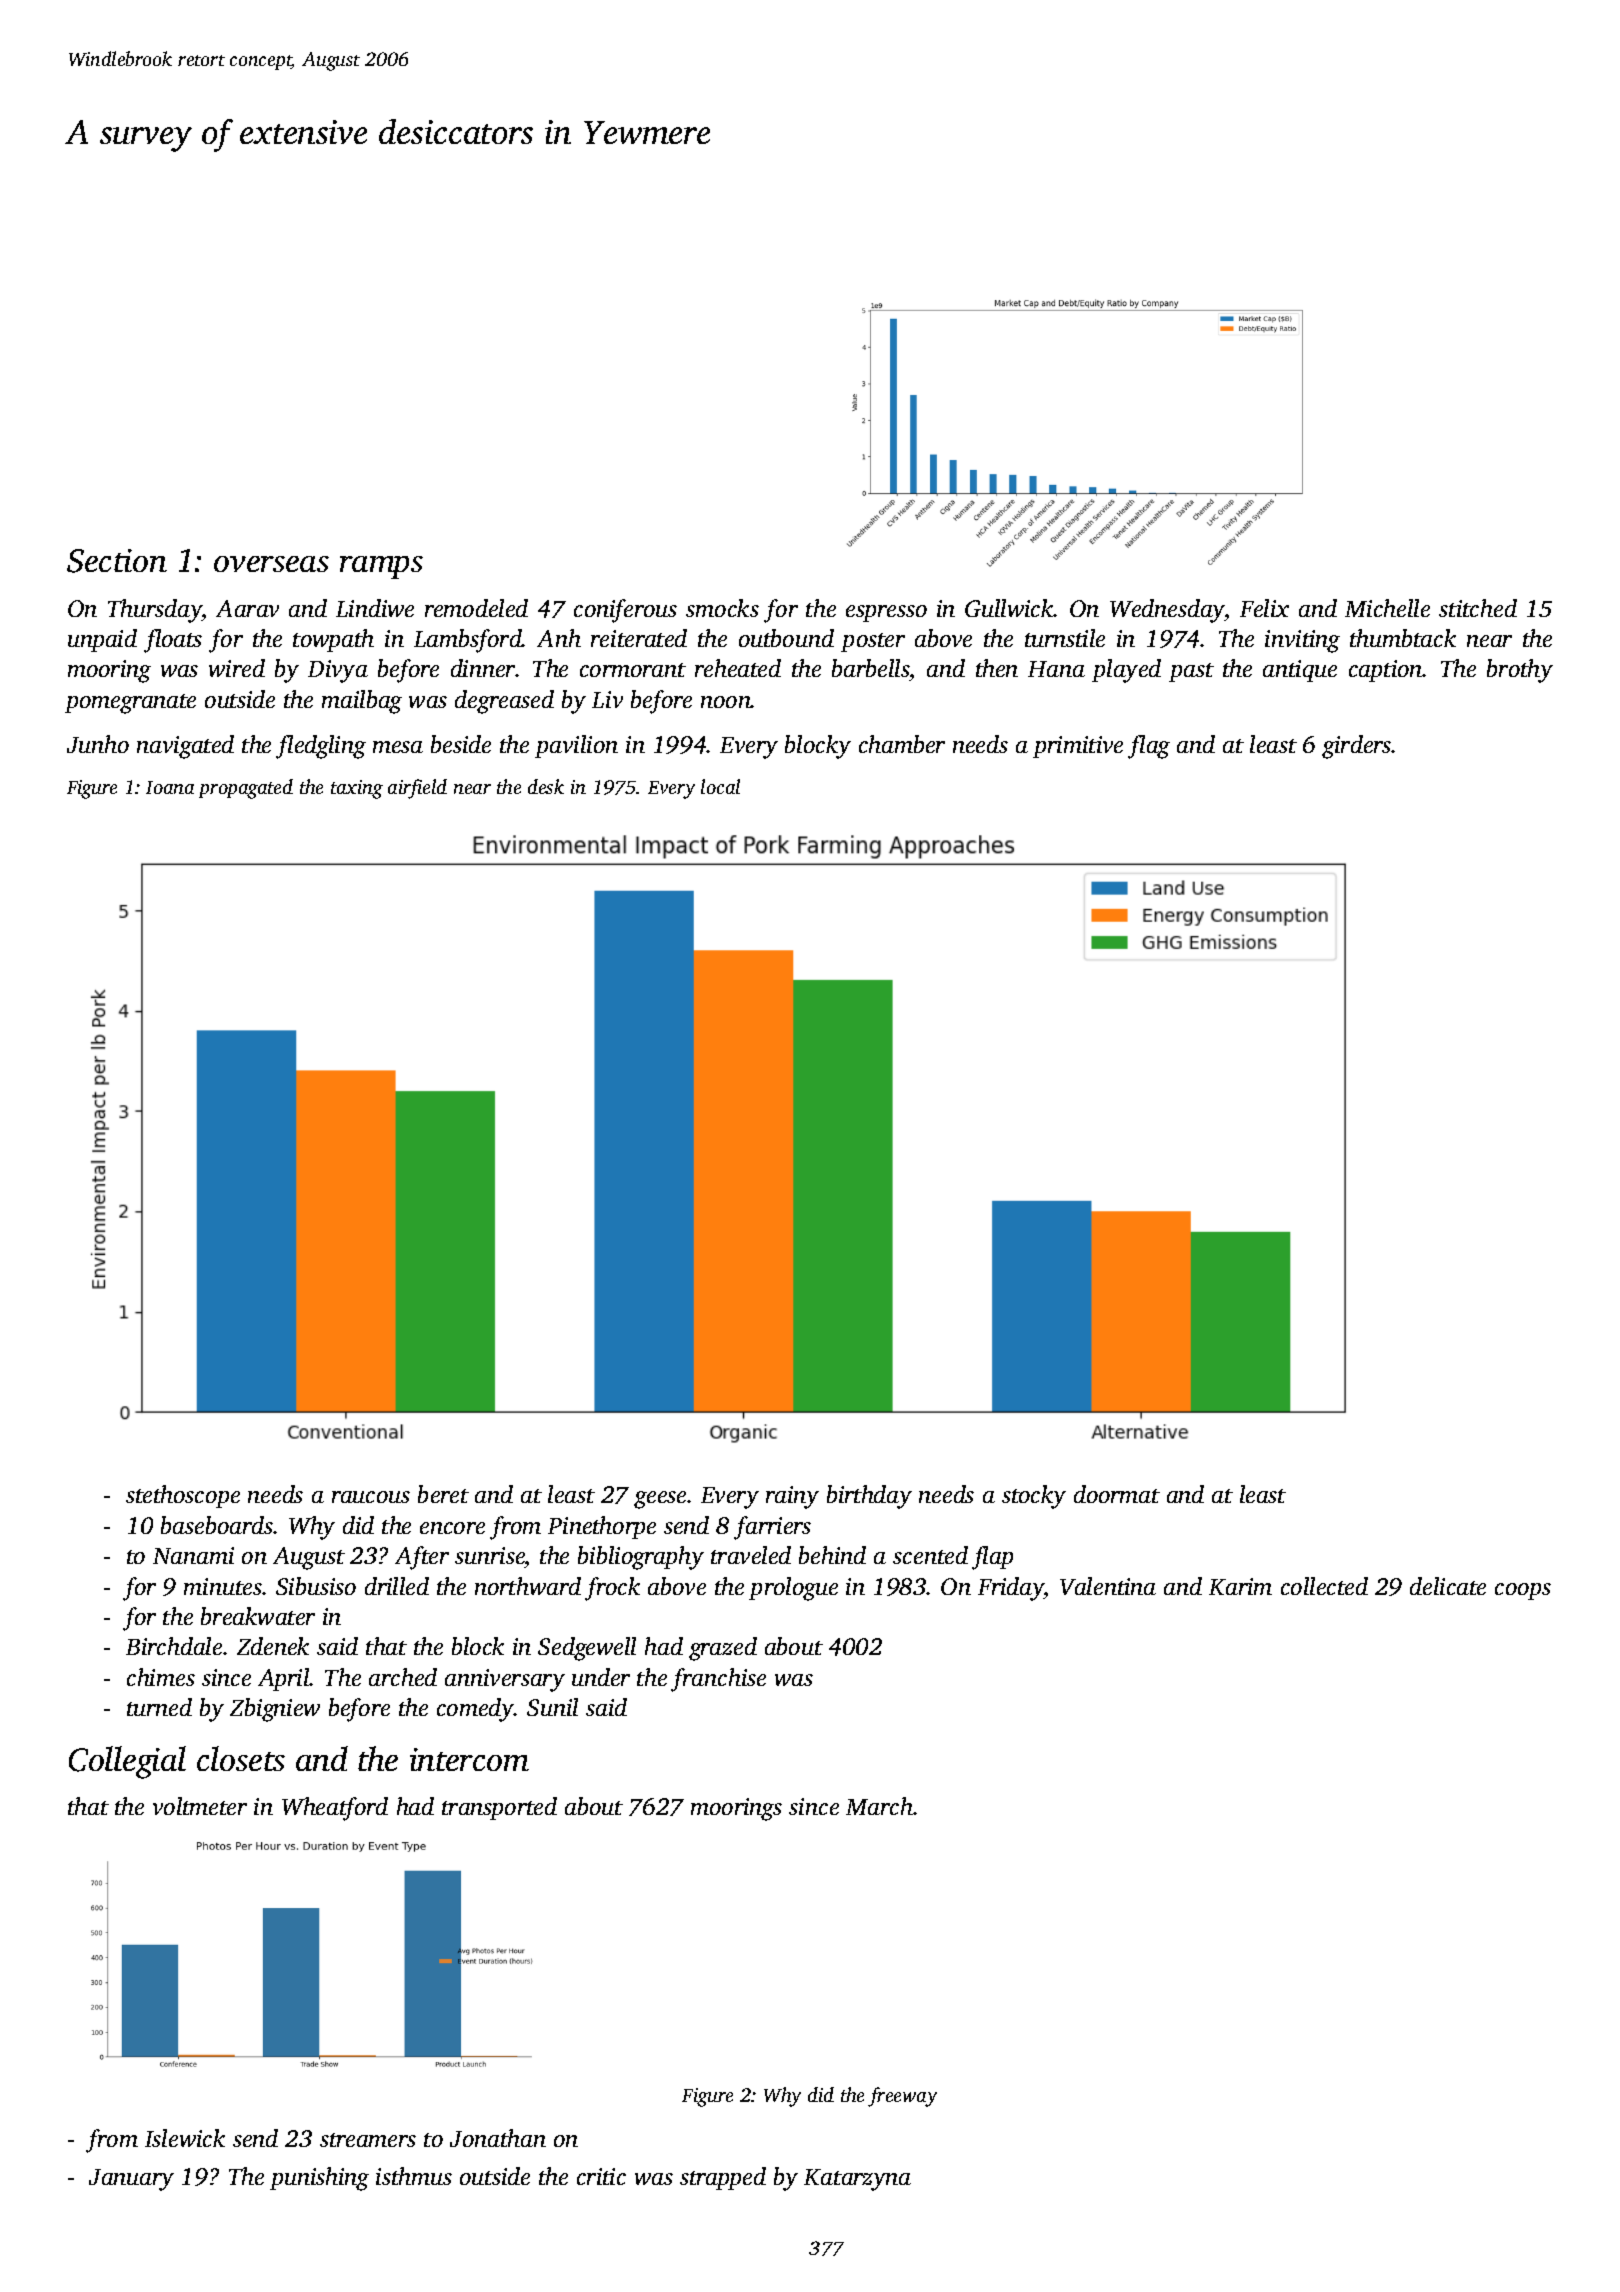  I want to click on geese, so click(660, 1500).
